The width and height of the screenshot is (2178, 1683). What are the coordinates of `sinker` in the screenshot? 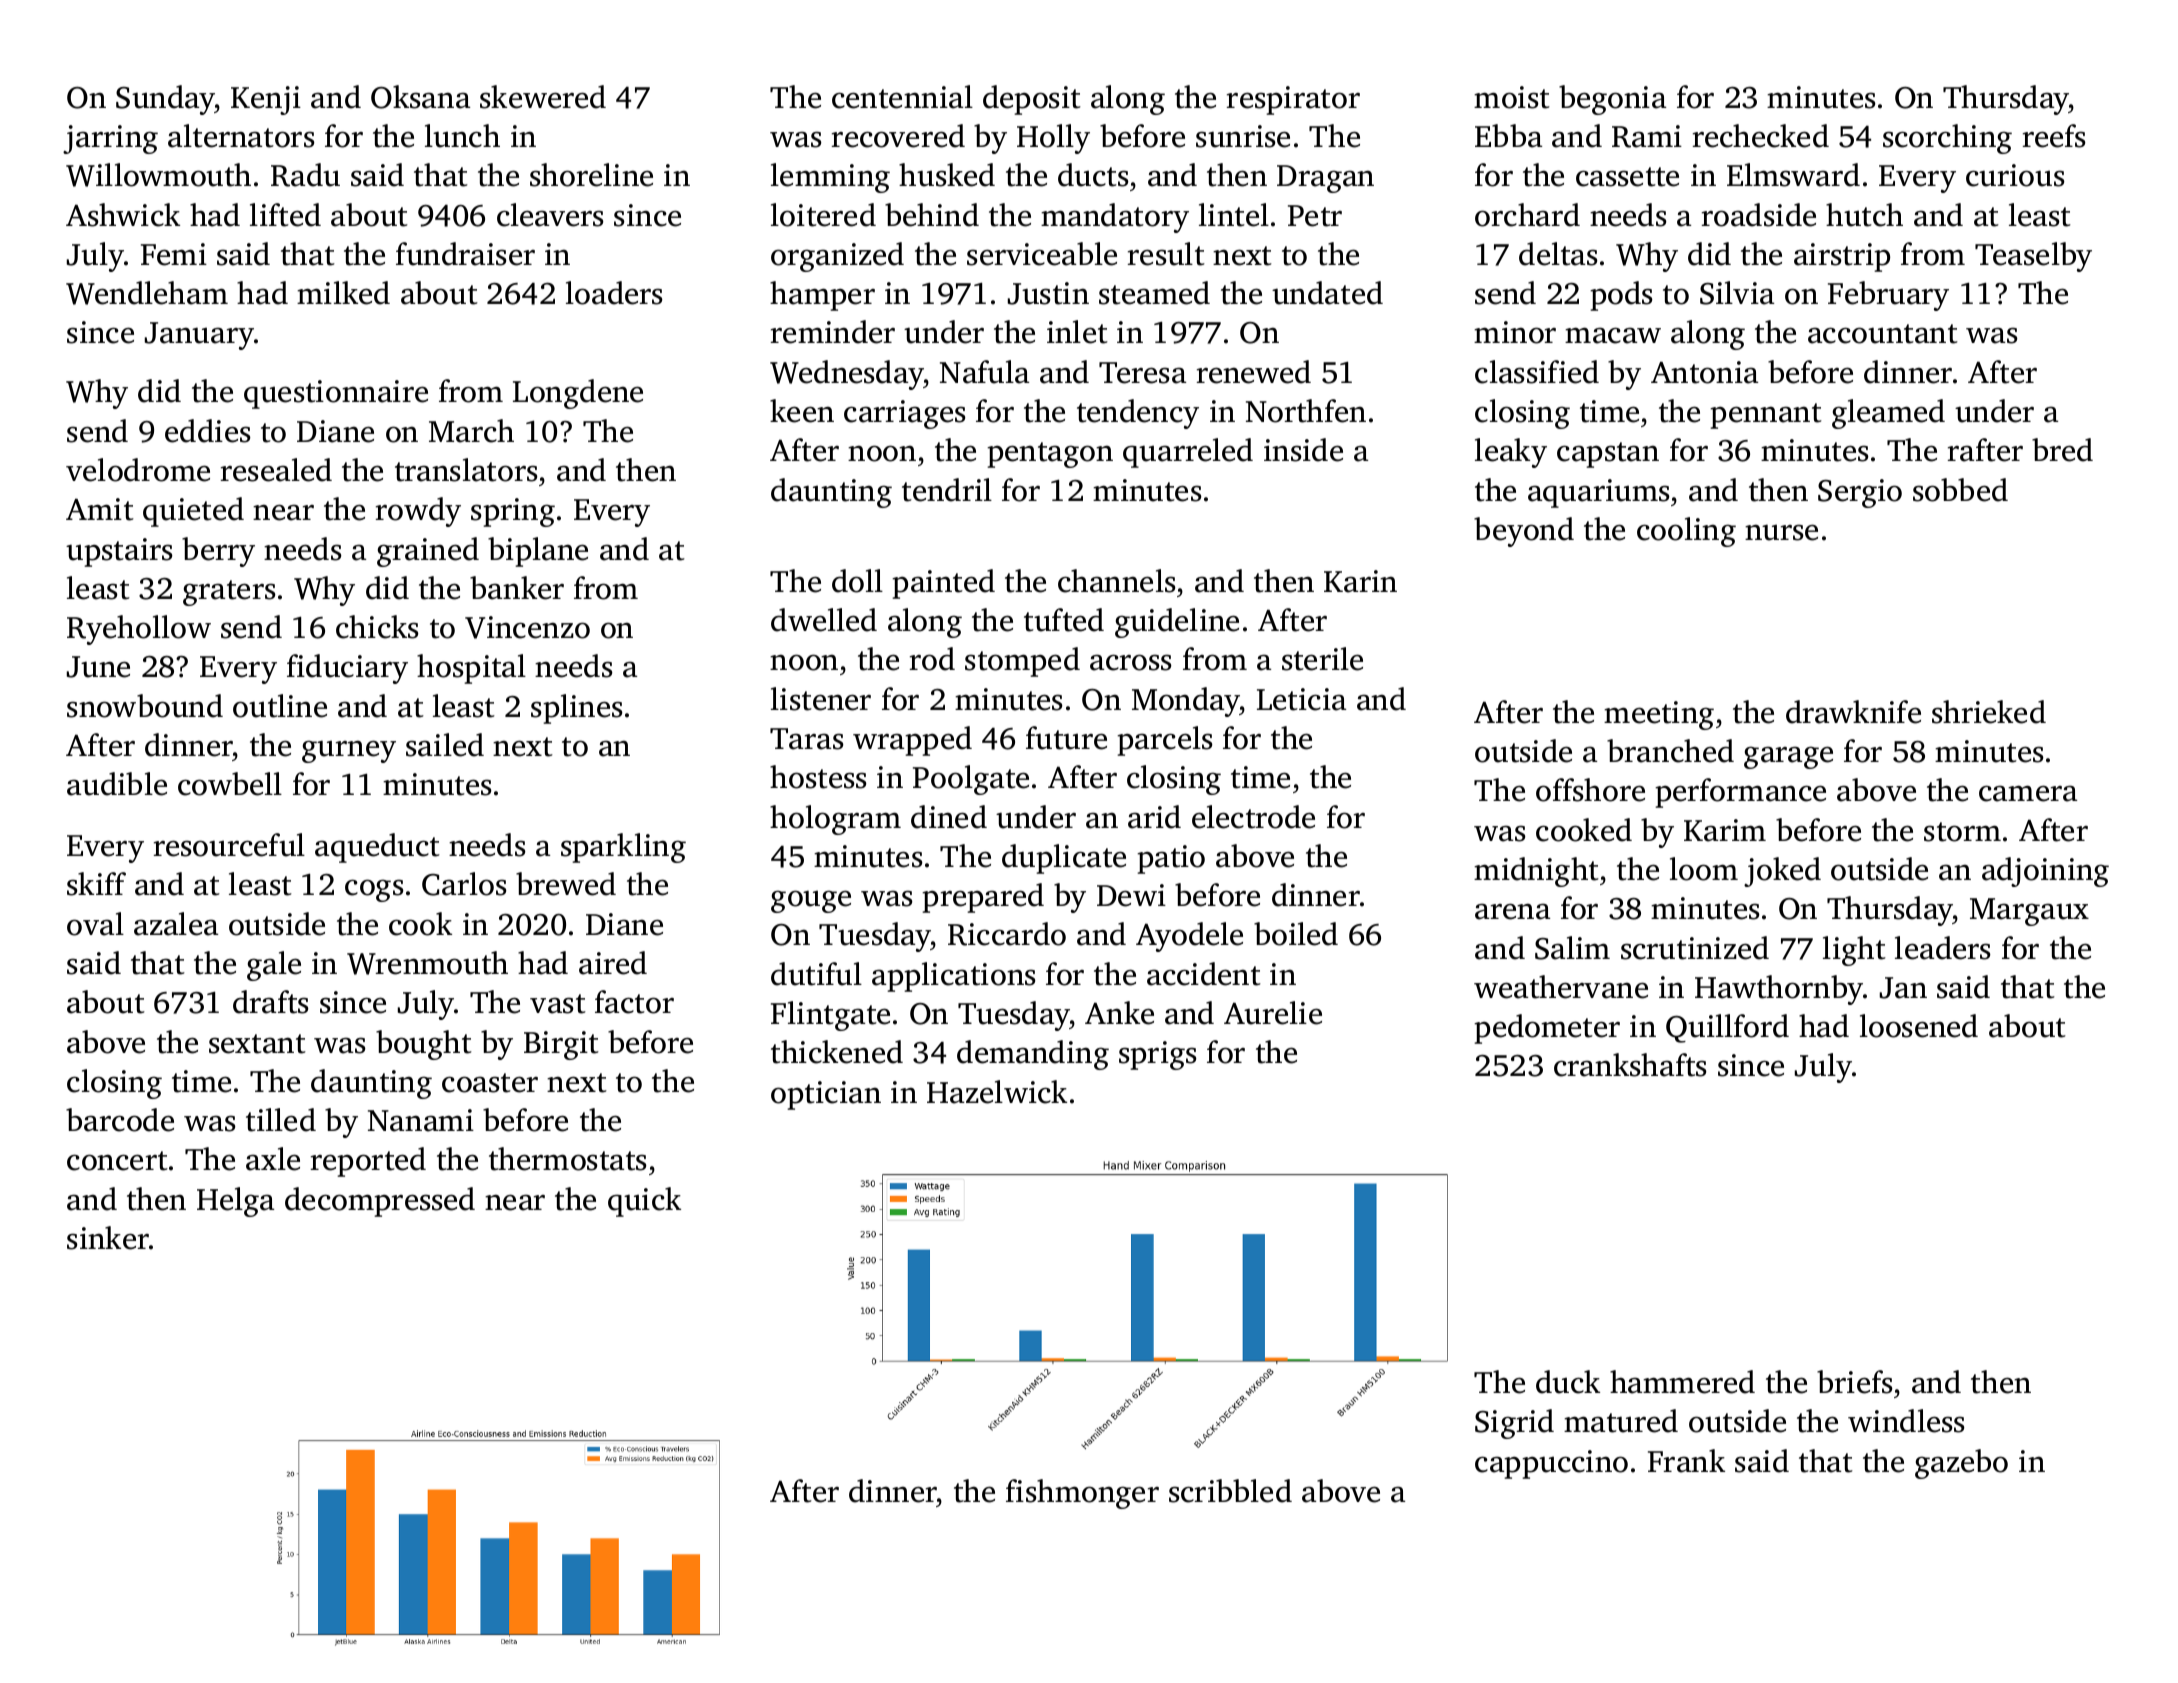 It's located at (108, 1238).
